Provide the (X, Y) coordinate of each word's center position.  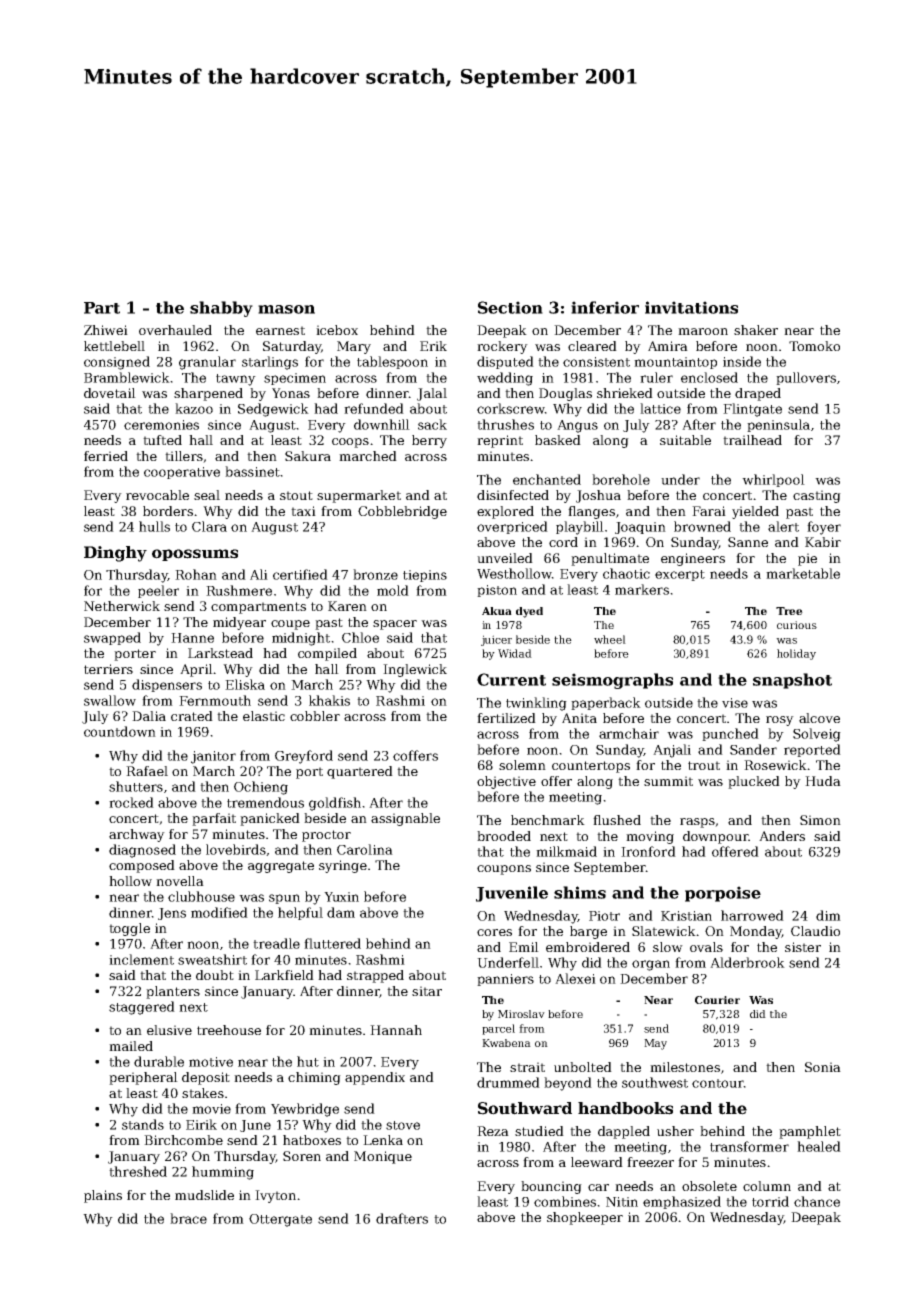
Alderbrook (747, 962)
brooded (504, 836)
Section (510, 307)
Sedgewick (273, 410)
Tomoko (814, 346)
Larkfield (284, 975)
